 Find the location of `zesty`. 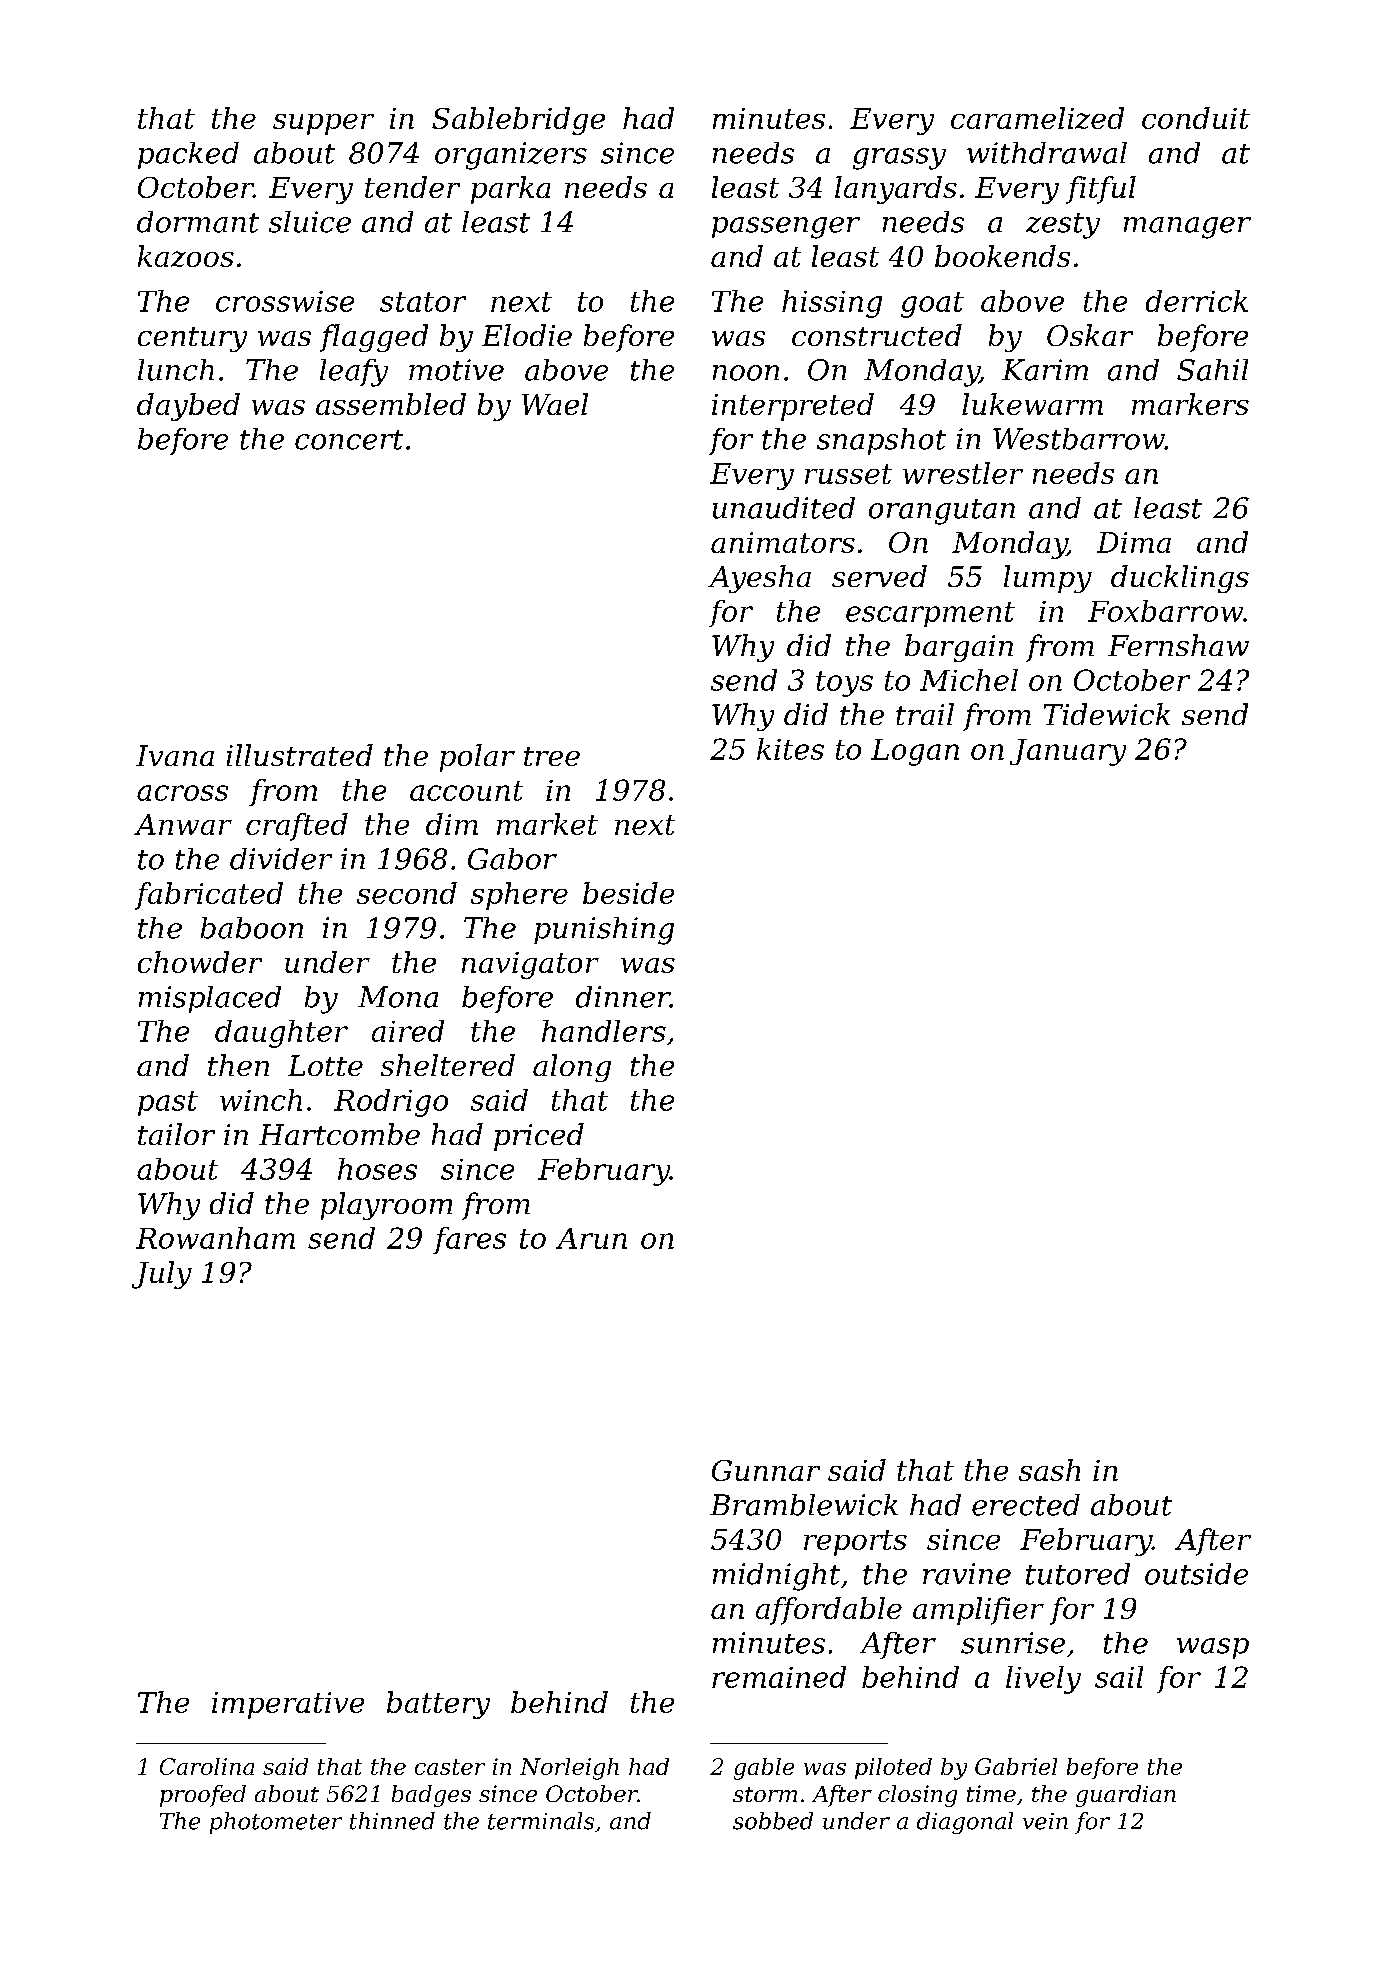

zesty is located at coordinates (1063, 226).
